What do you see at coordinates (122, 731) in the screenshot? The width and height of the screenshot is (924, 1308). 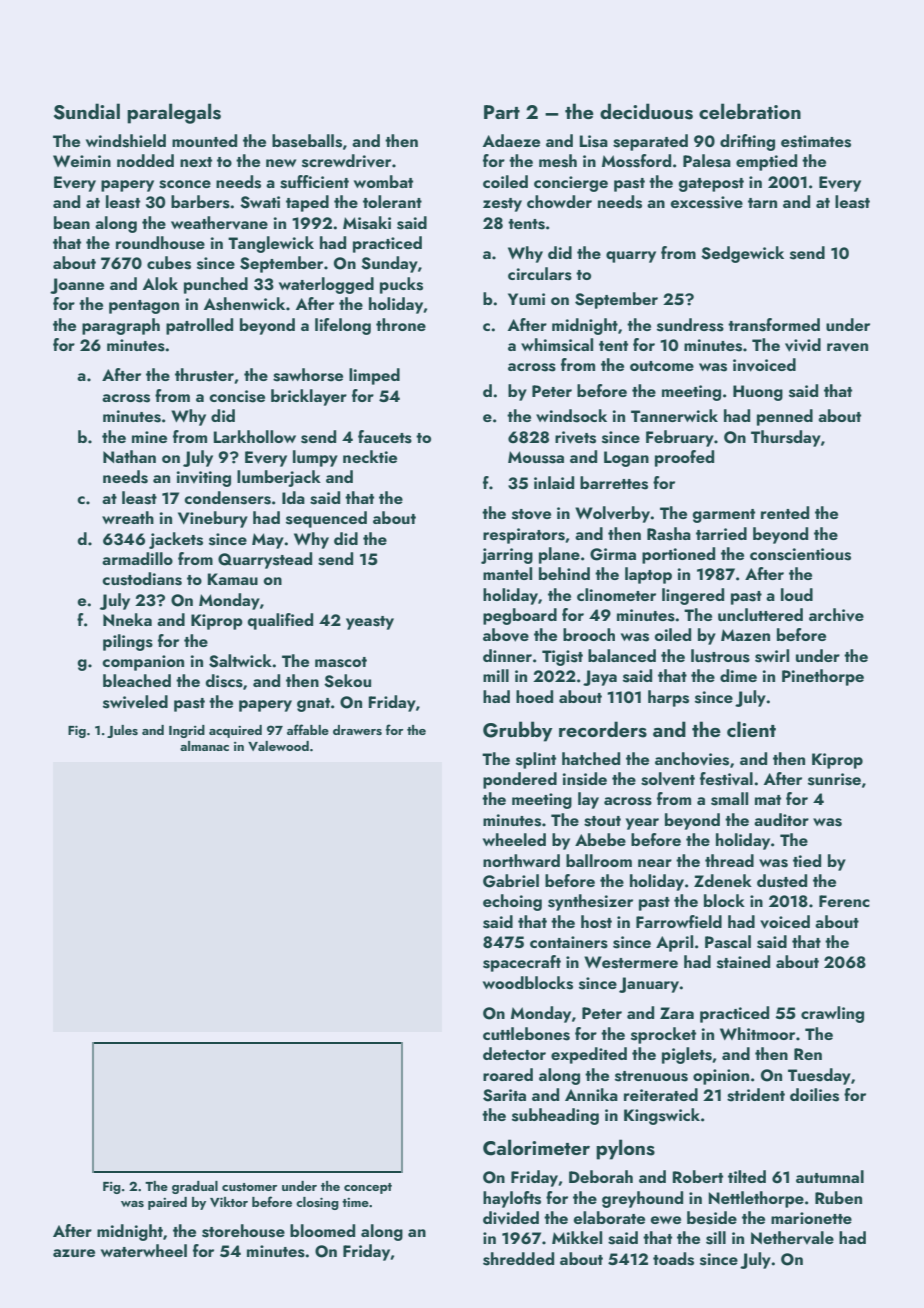 I see `Jules` at bounding box center [122, 731].
